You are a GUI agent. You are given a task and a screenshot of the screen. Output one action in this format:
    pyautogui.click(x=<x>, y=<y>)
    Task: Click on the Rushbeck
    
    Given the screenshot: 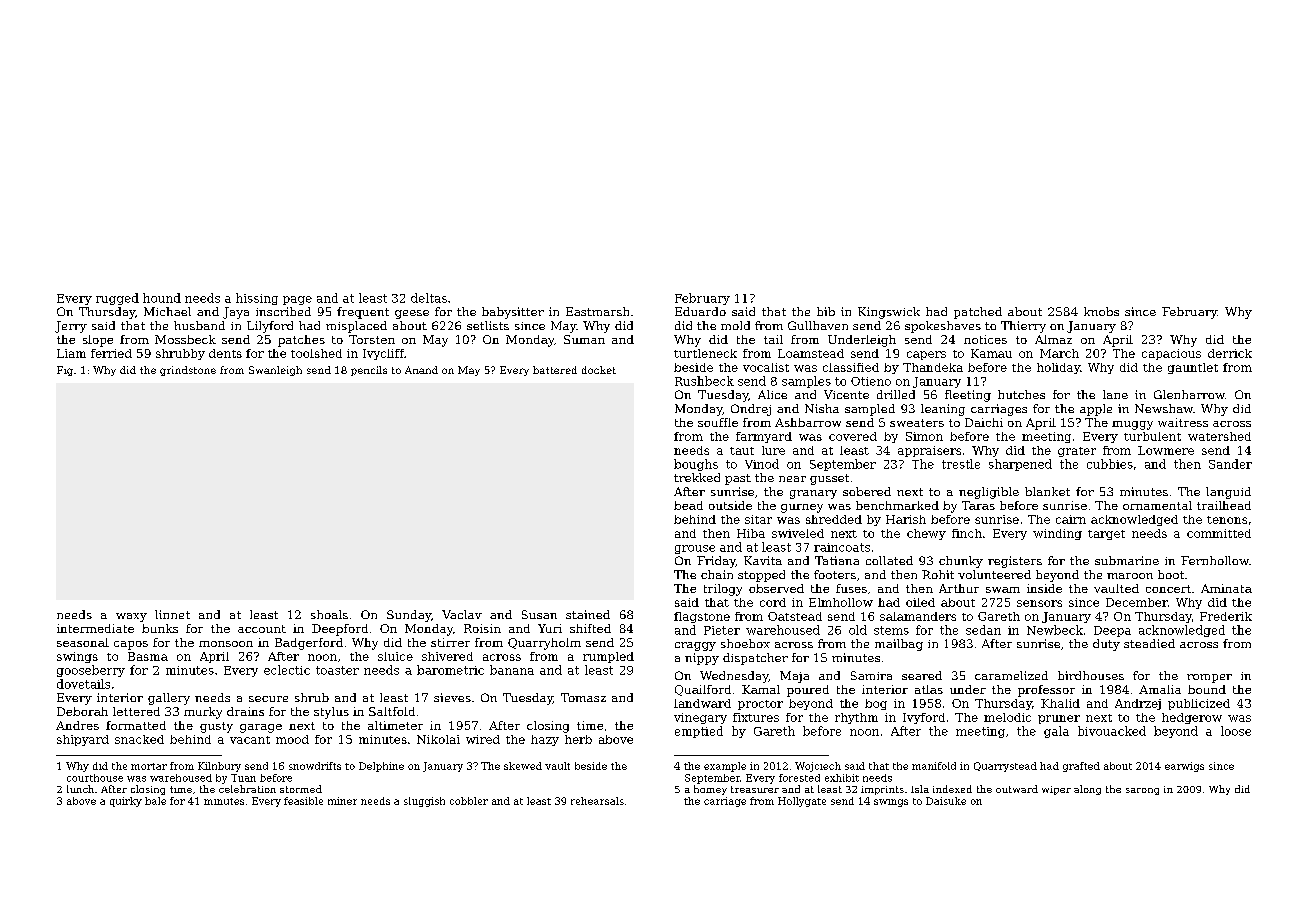 What is the action you would take?
    pyautogui.click(x=704, y=381)
